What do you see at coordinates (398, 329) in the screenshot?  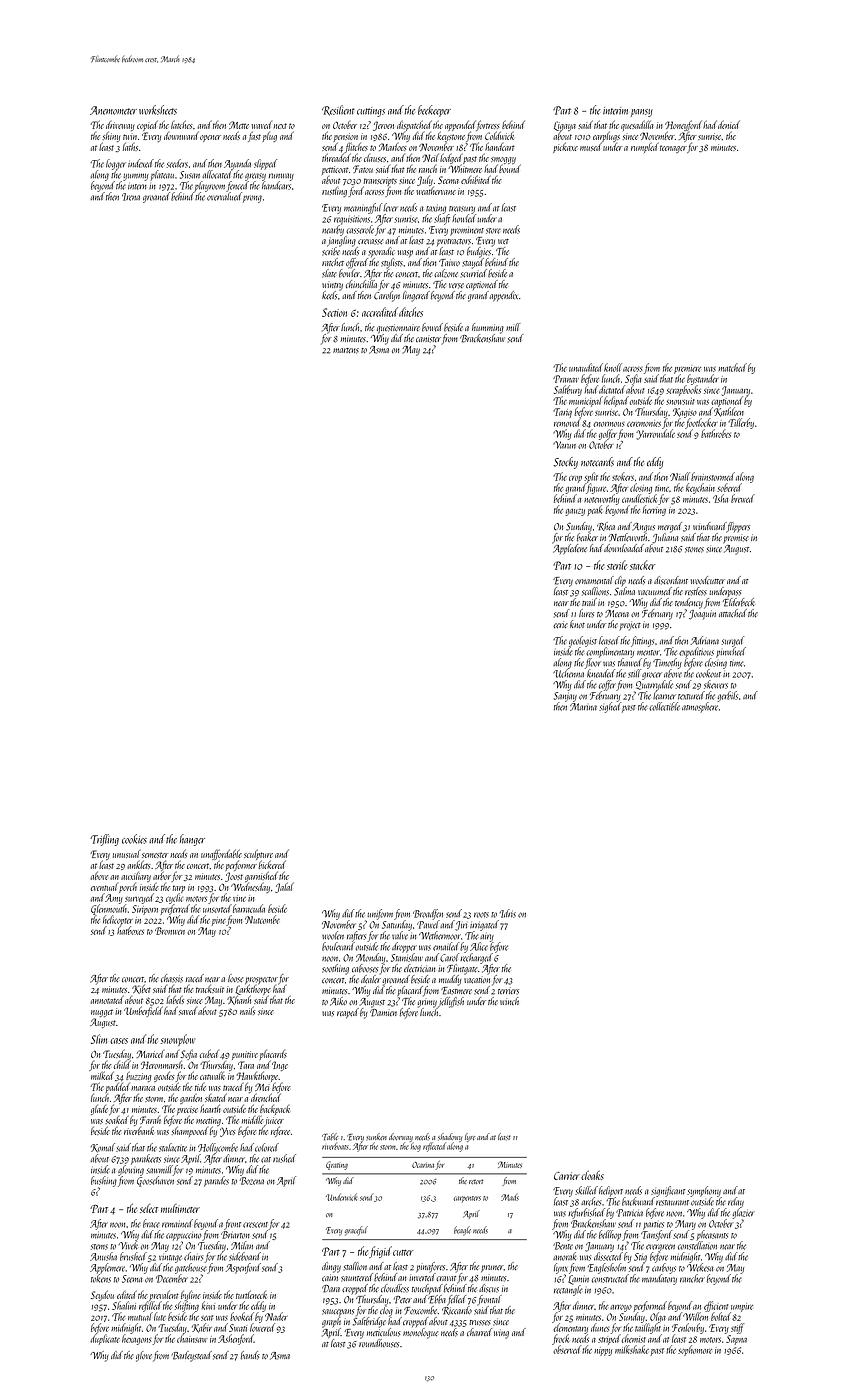 I see `questionnaire` at bounding box center [398, 329].
